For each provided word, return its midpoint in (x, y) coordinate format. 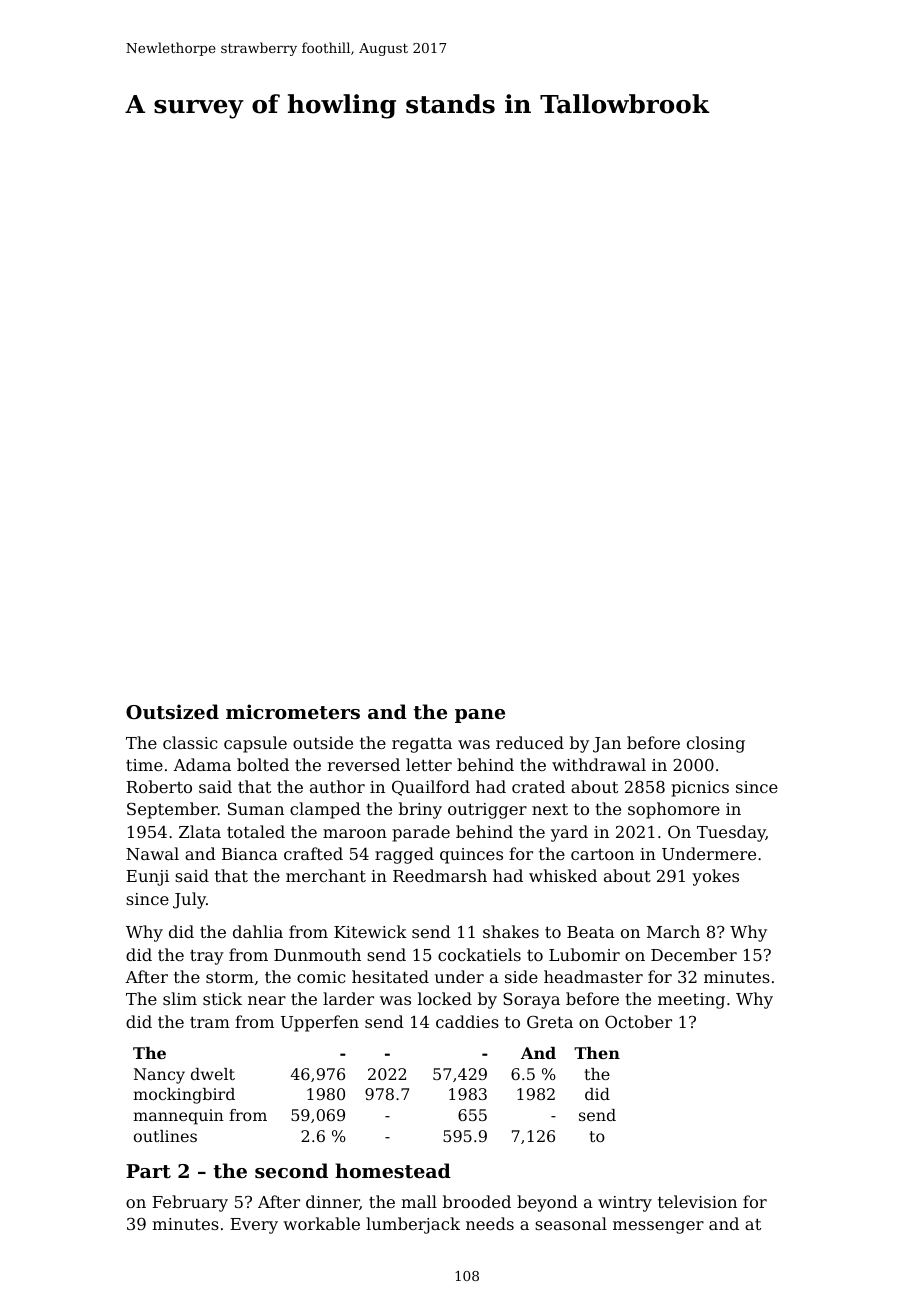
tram (210, 1022)
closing (716, 744)
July (189, 900)
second (291, 1171)
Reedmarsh (440, 875)
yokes (715, 877)
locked (445, 998)
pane (480, 716)
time (144, 765)
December (694, 954)
